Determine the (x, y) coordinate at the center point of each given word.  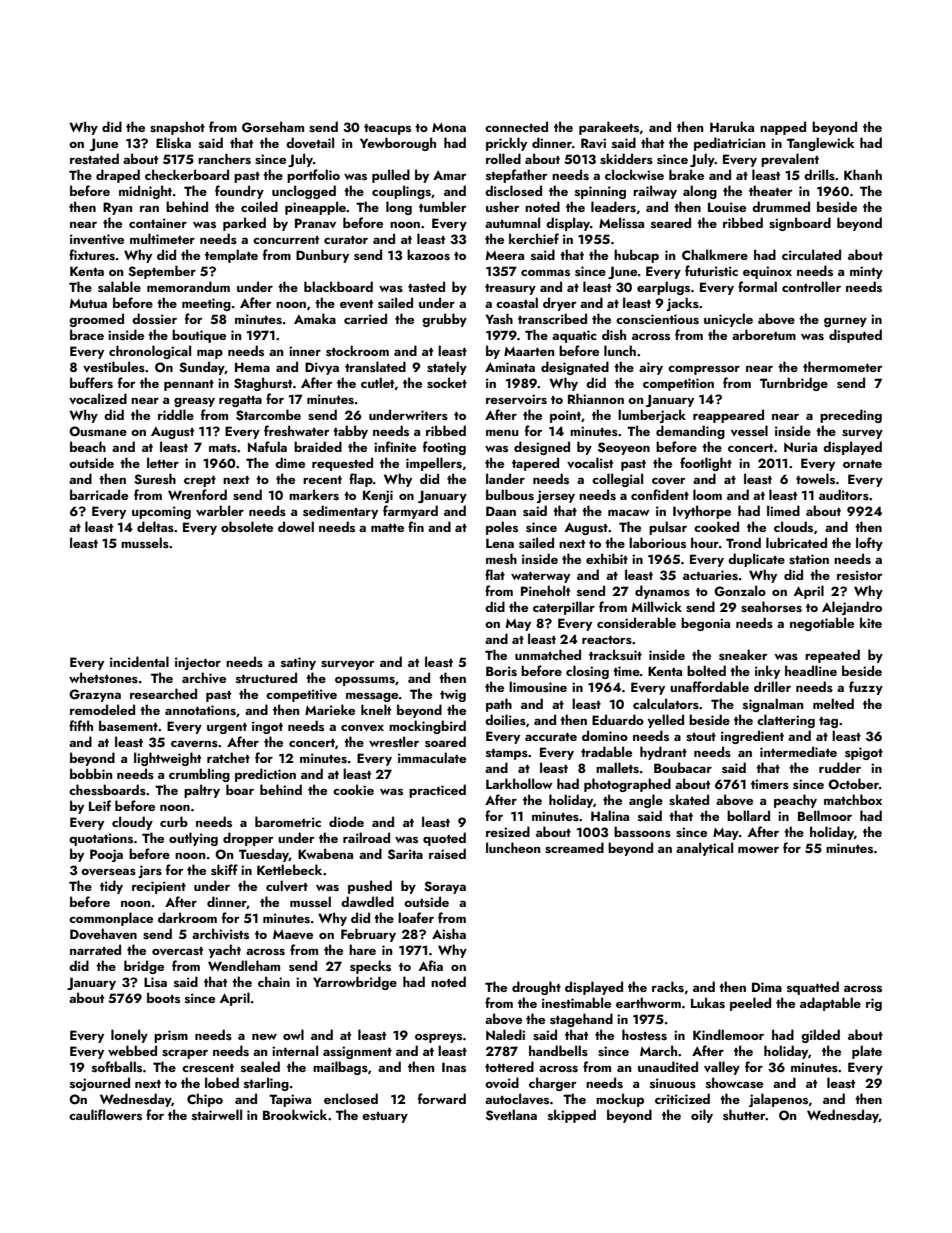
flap (361, 480)
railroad (366, 837)
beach (88, 446)
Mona (449, 127)
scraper (185, 1054)
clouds (793, 526)
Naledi (505, 1034)
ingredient (752, 737)
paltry (202, 791)
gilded (820, 1036)
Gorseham (273, 127)
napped (783, 128)
